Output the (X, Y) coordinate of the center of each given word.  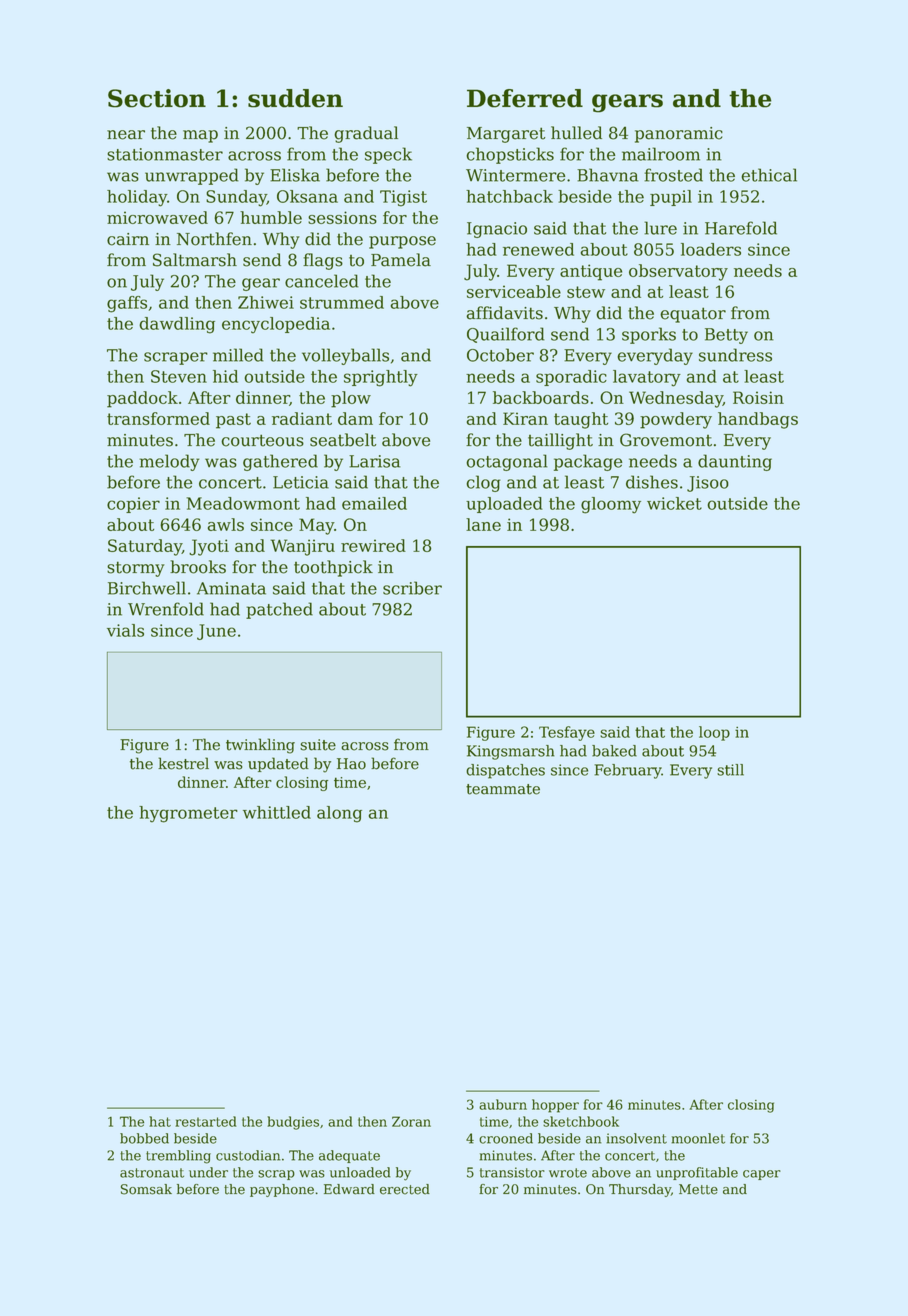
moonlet (698, 1138)
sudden (295, 98)
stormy (136, 569)
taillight (560, 441)
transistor (512, 1172)
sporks (649, 335)
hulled (576, 133)
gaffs (127, 304)
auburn (503, 1104)
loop (714, 733)
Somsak (146, 1189)
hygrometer (188, 814)
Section (157, 98)
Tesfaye (567, 733)
